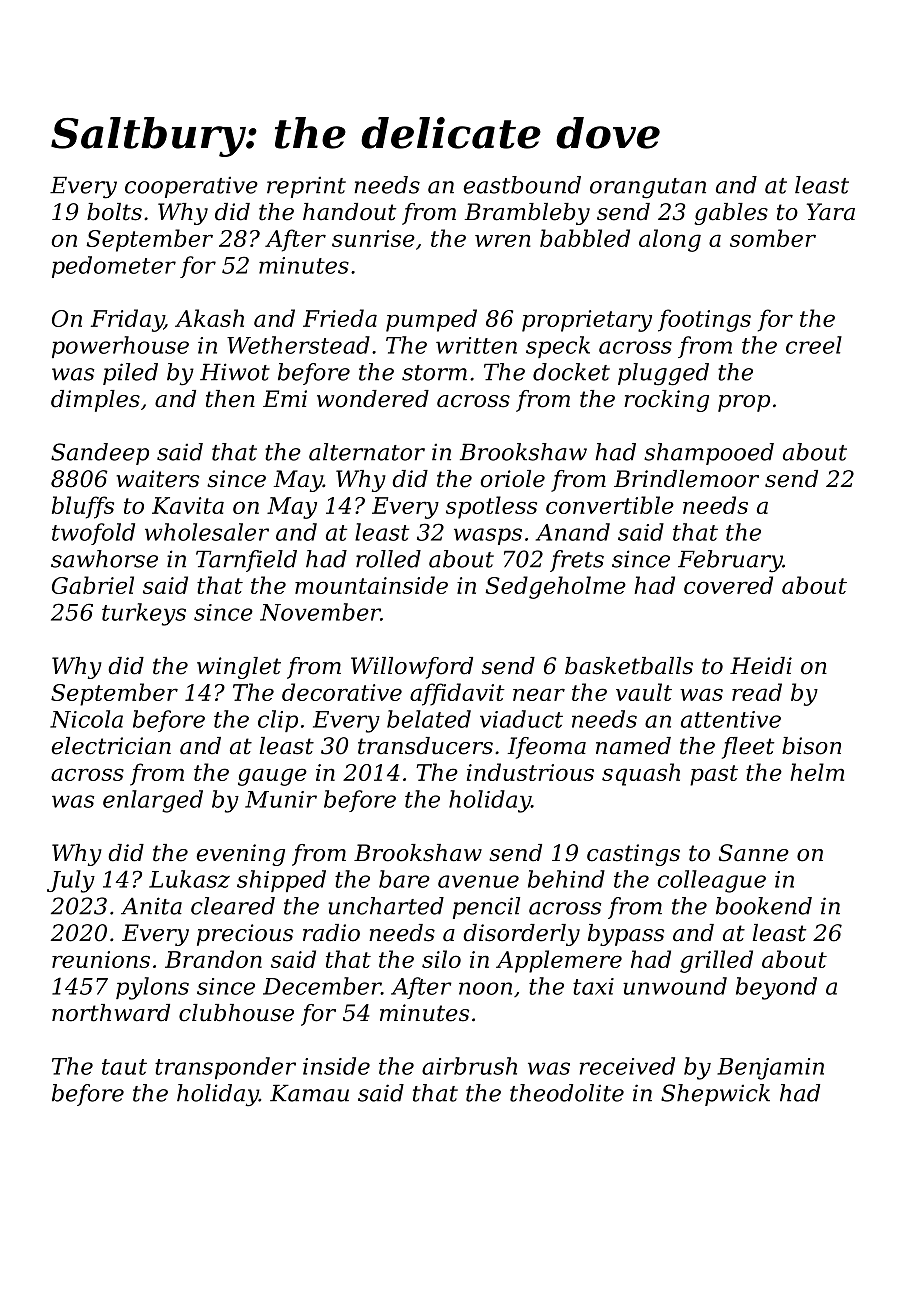 The image size is (908, 1316). Describe the element at coordinates (236, 1013) in the page. I see `clubhouse` at that location.
